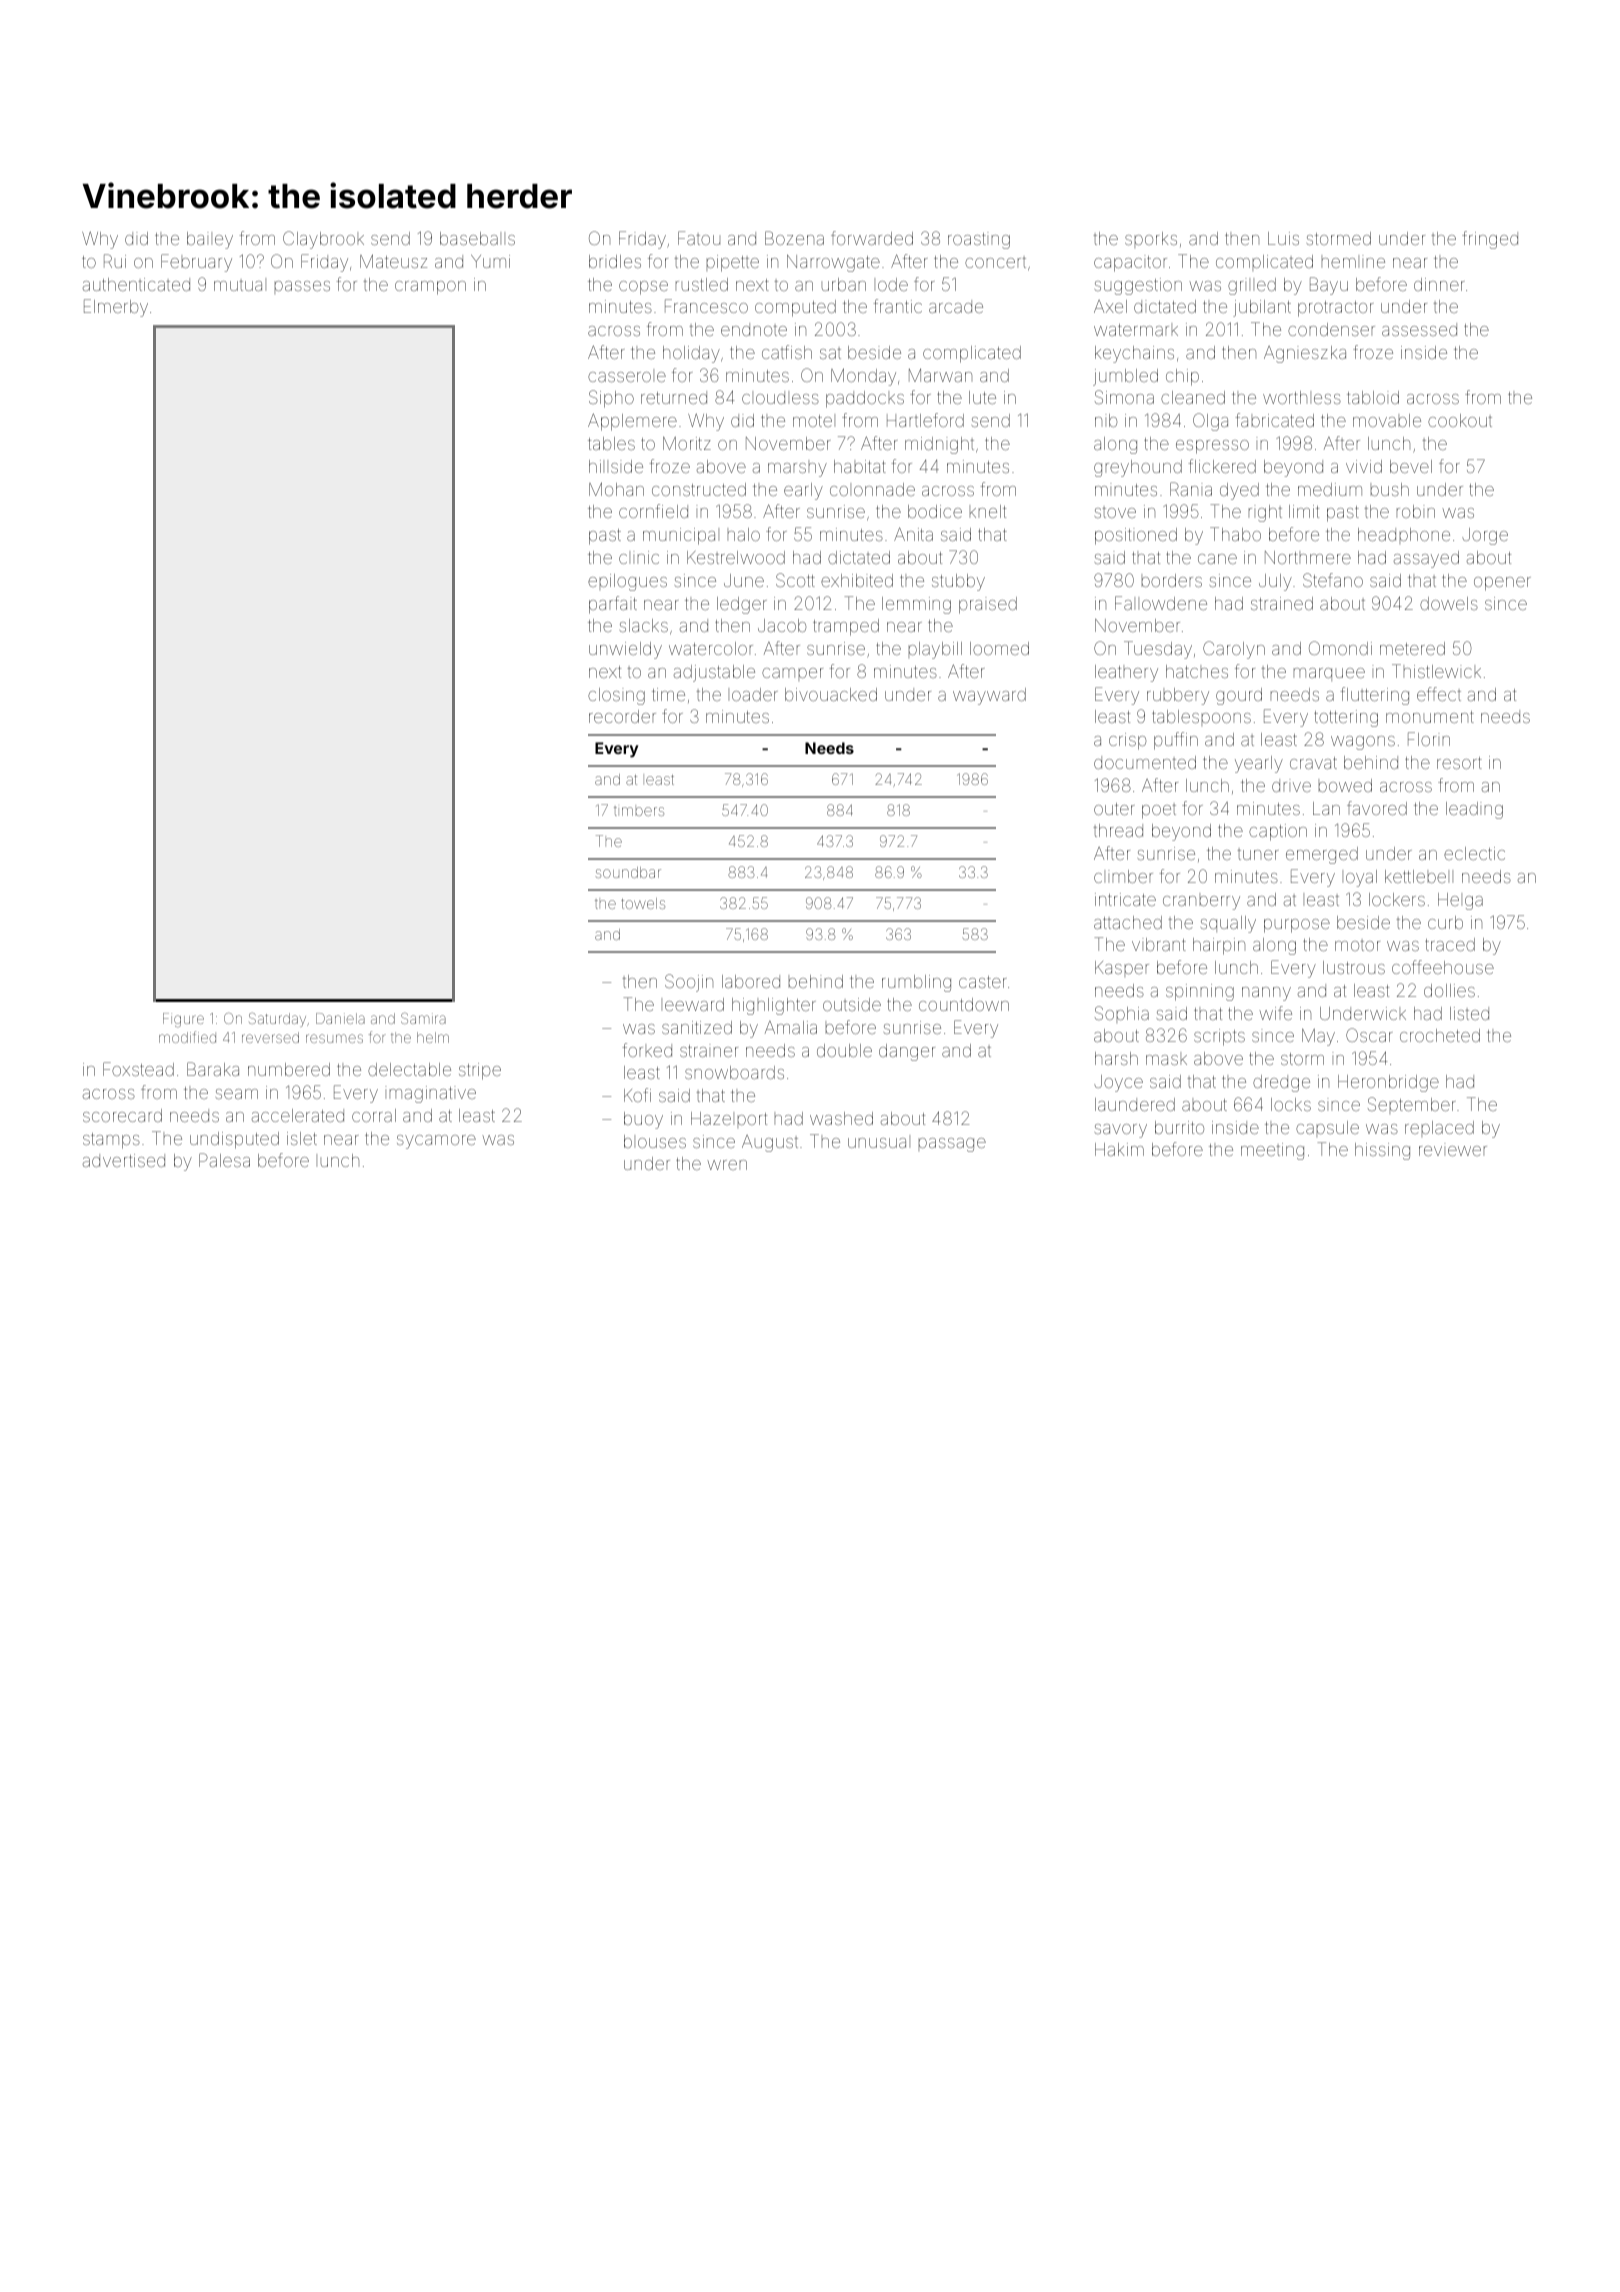 Image resolution: width=1620 pixels, height=2292 pixels. What do you see at coordinates (625, 650) in the page?
I see `unwieldy` at bounding box center [625, 650].
